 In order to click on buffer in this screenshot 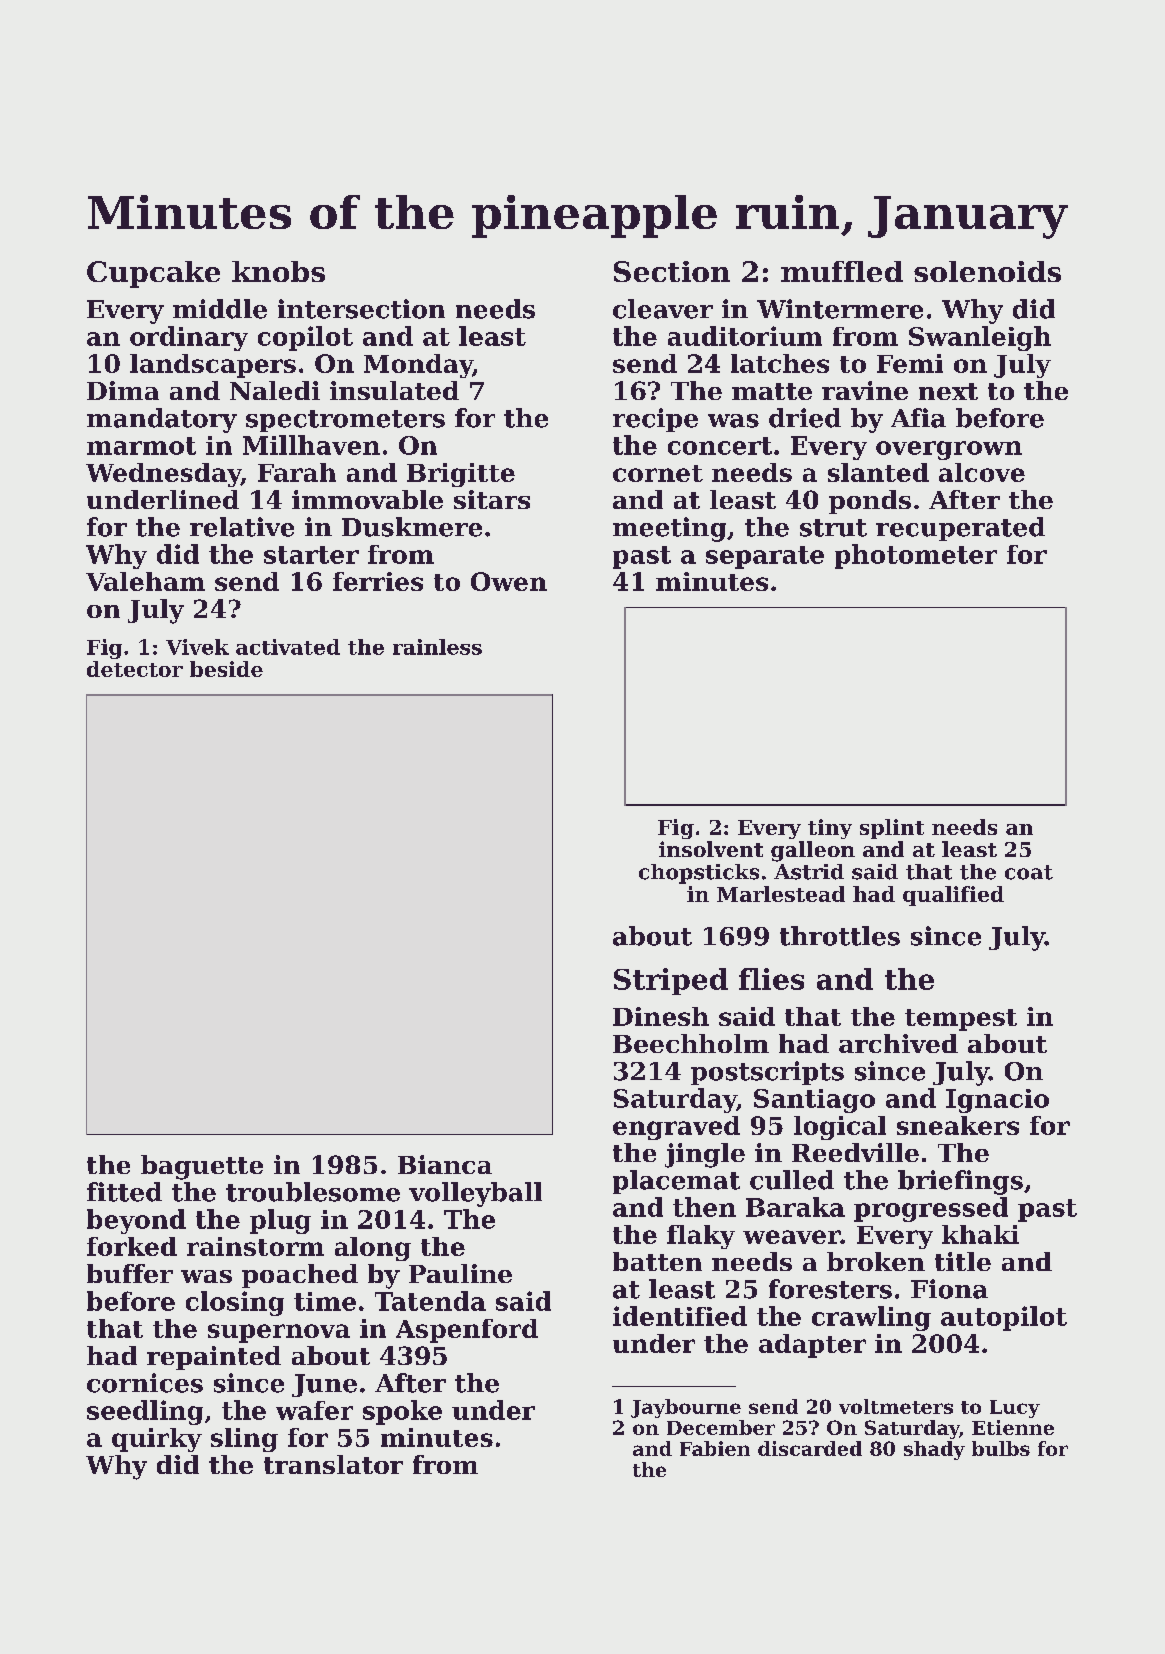, I will do `click(130, 1273)`.
